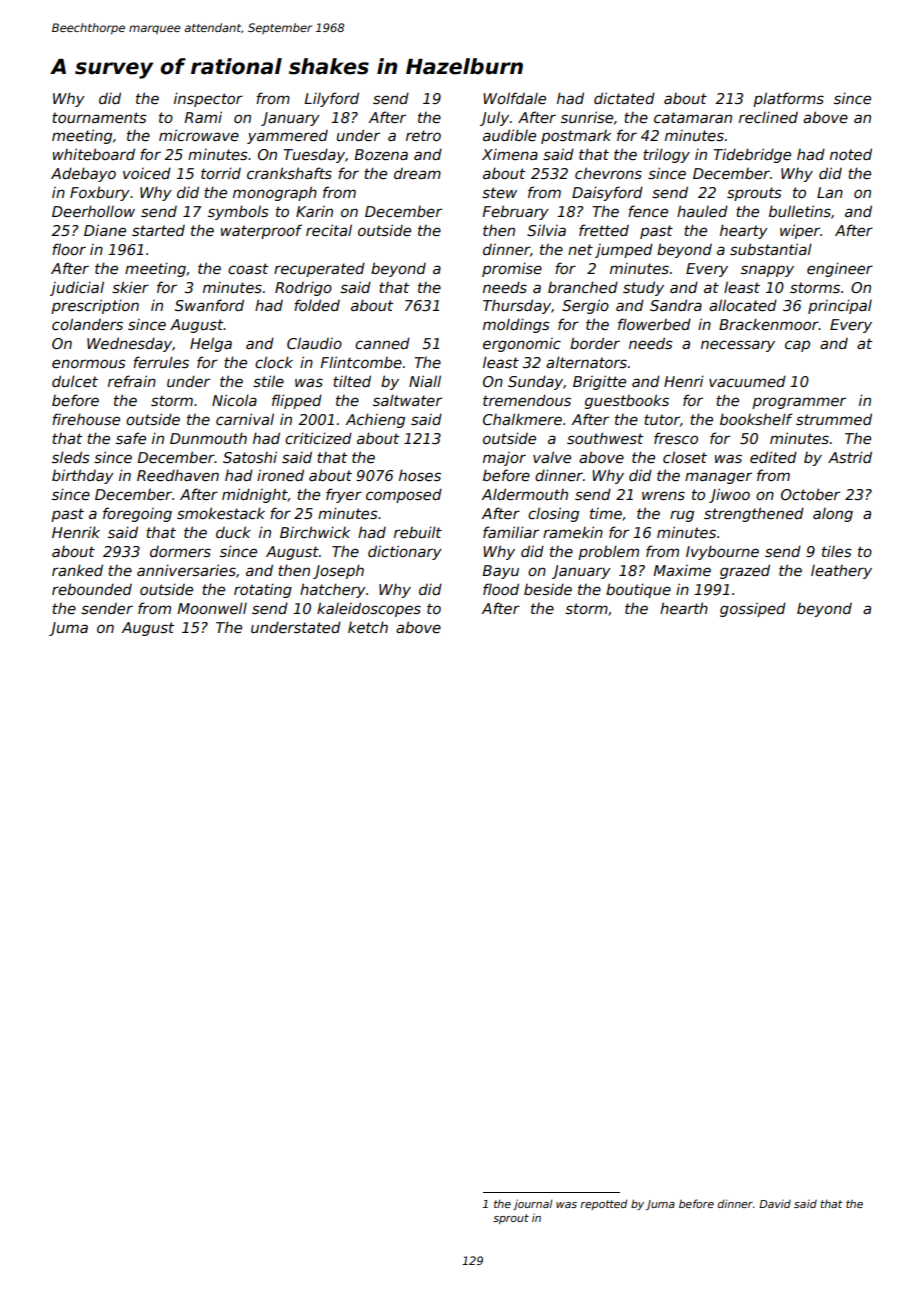 The height and width of the screenshot is (1308, 924). I want to click on judicial, so click(77, 288).
